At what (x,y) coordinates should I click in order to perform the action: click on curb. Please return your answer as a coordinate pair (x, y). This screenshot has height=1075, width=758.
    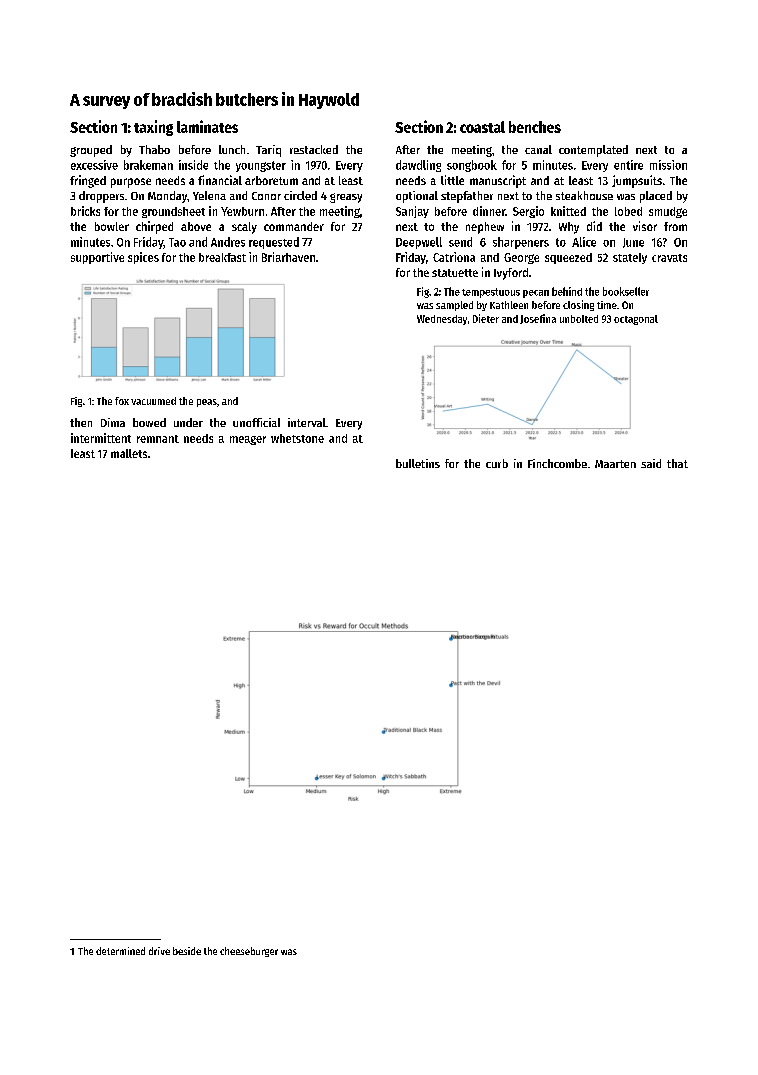
    Looking at the image, I should click on (497, 463).
